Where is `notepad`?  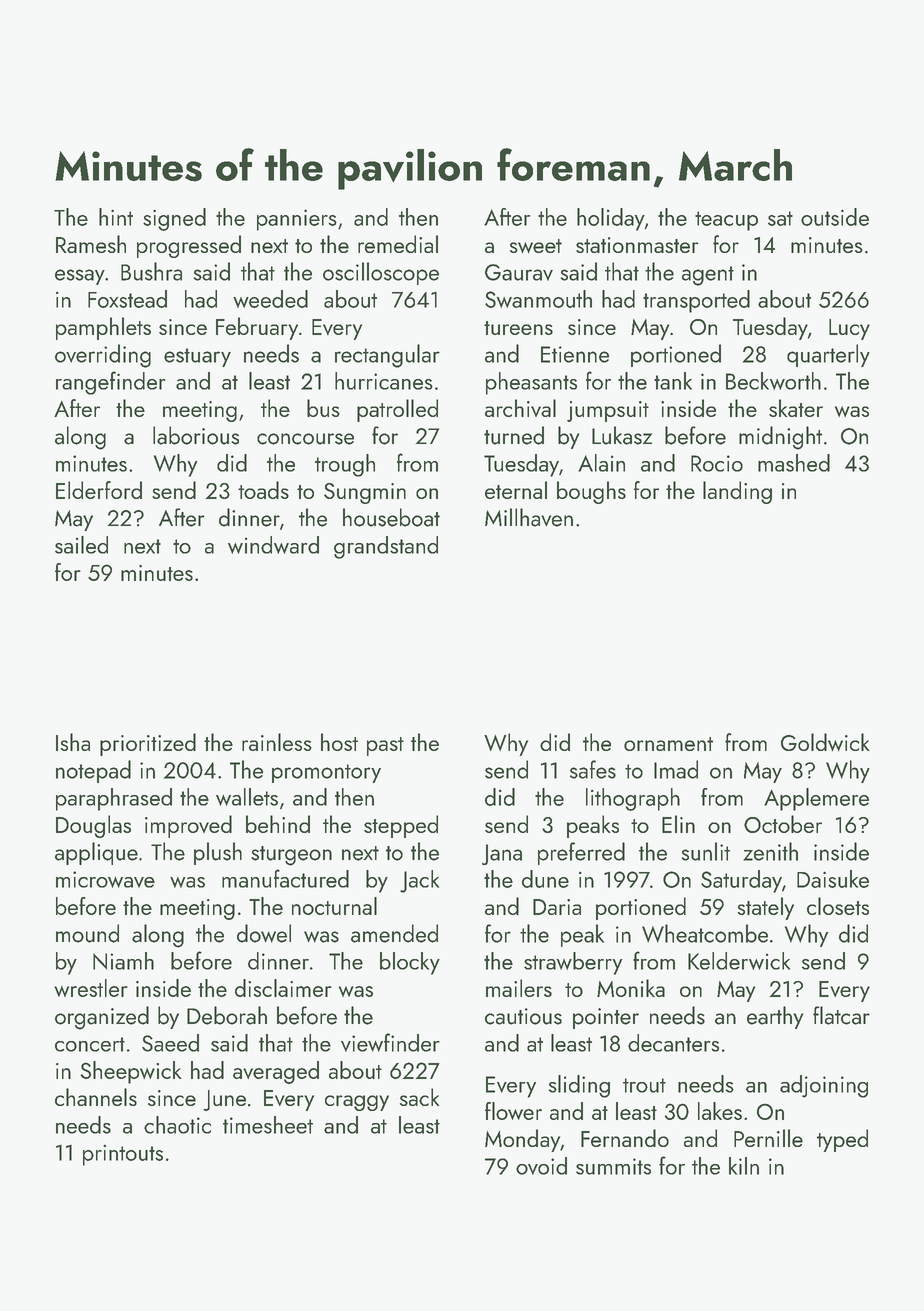
notepad is located at coordinates (93, 771).
